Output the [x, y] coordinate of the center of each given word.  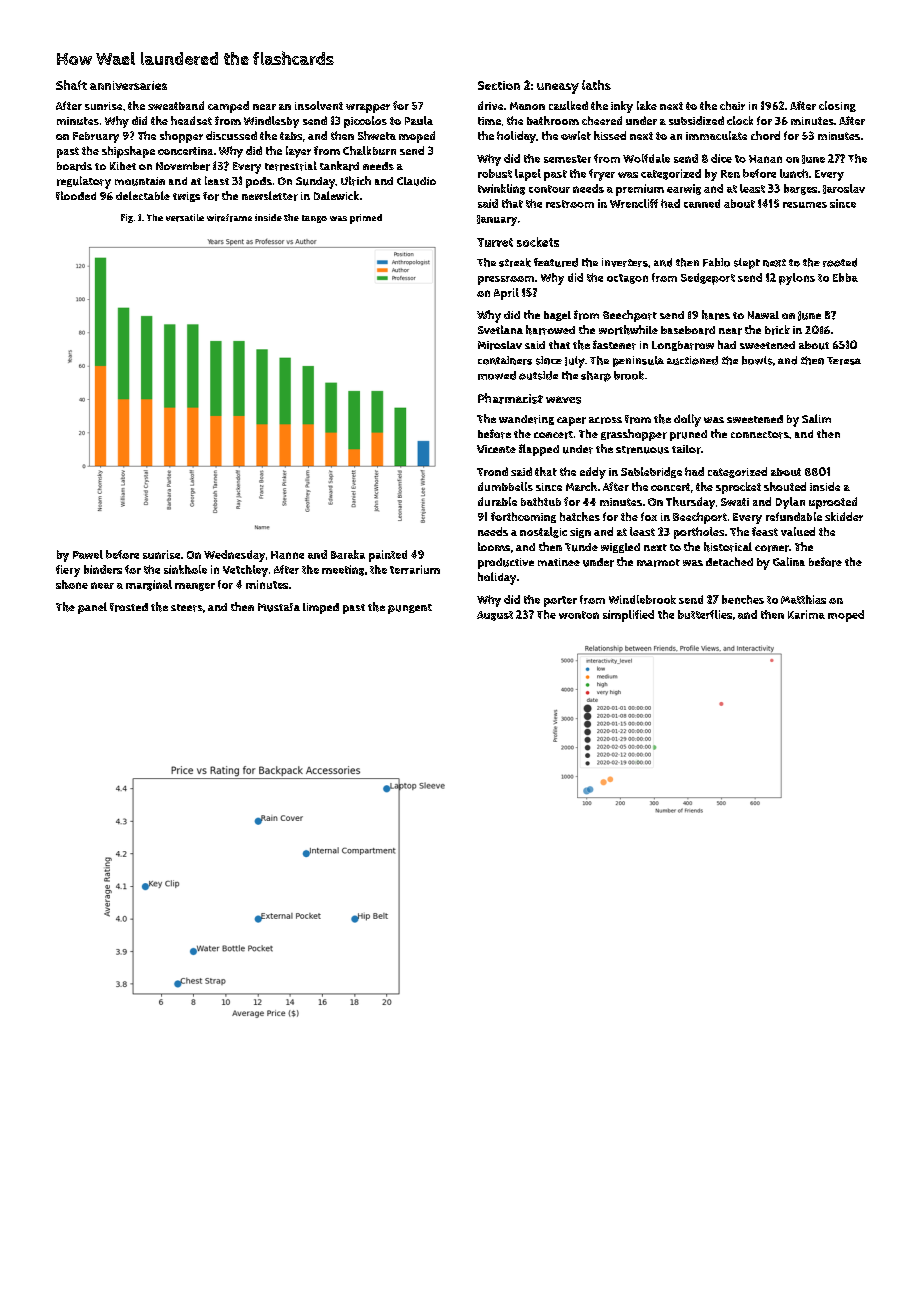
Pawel [88, 554]
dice [721, 158]
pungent [410, 609]
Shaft [71, 85]
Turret [495, 242]
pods [259, 182]
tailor [686, 449]
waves [563, 400]
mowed [497, 375]
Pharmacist [510, 398]
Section [499, 85]
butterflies [705, 614]
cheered [602, 120]
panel [92, 608]
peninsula [638, 361]
